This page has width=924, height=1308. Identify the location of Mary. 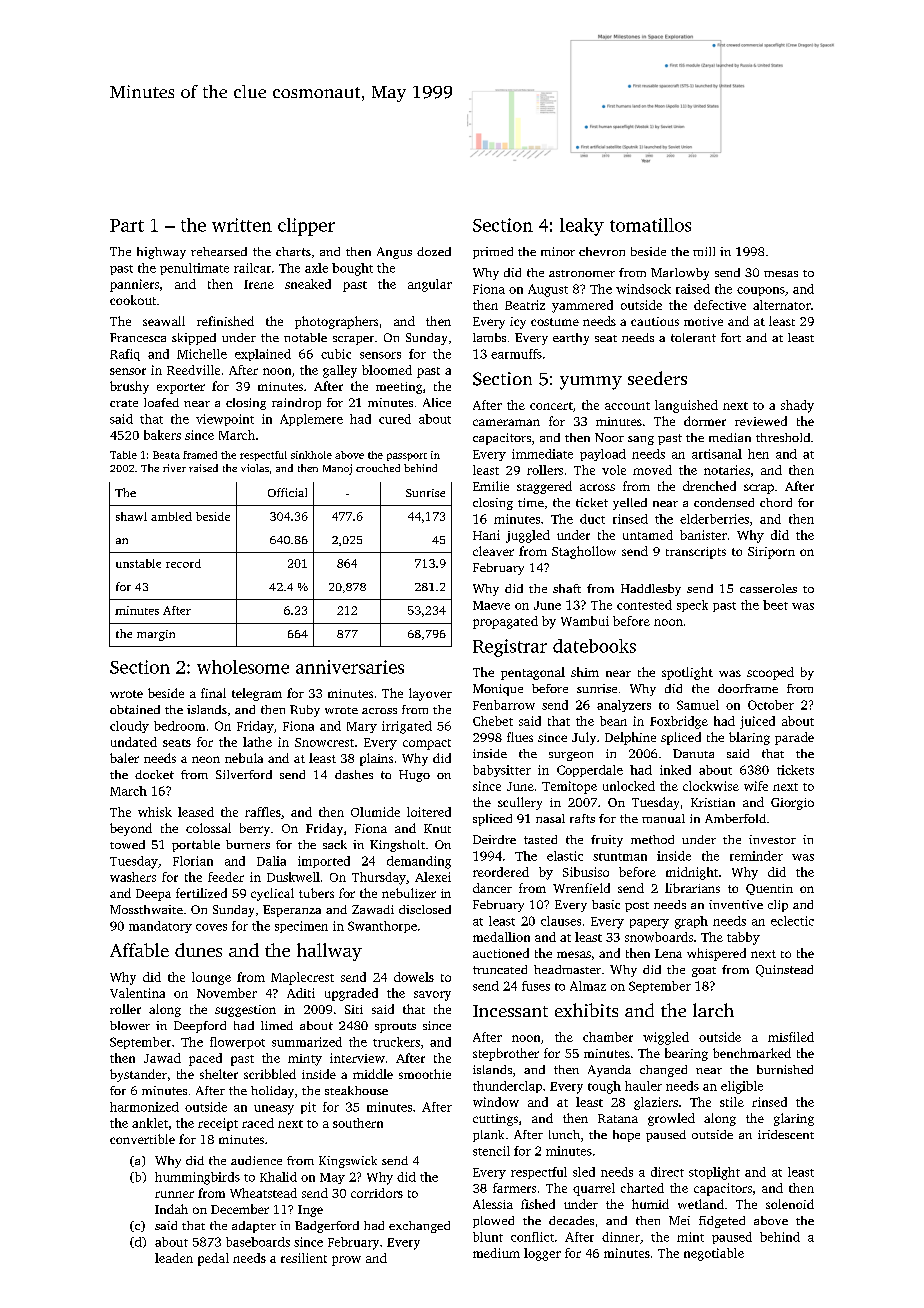
(362, 727).
